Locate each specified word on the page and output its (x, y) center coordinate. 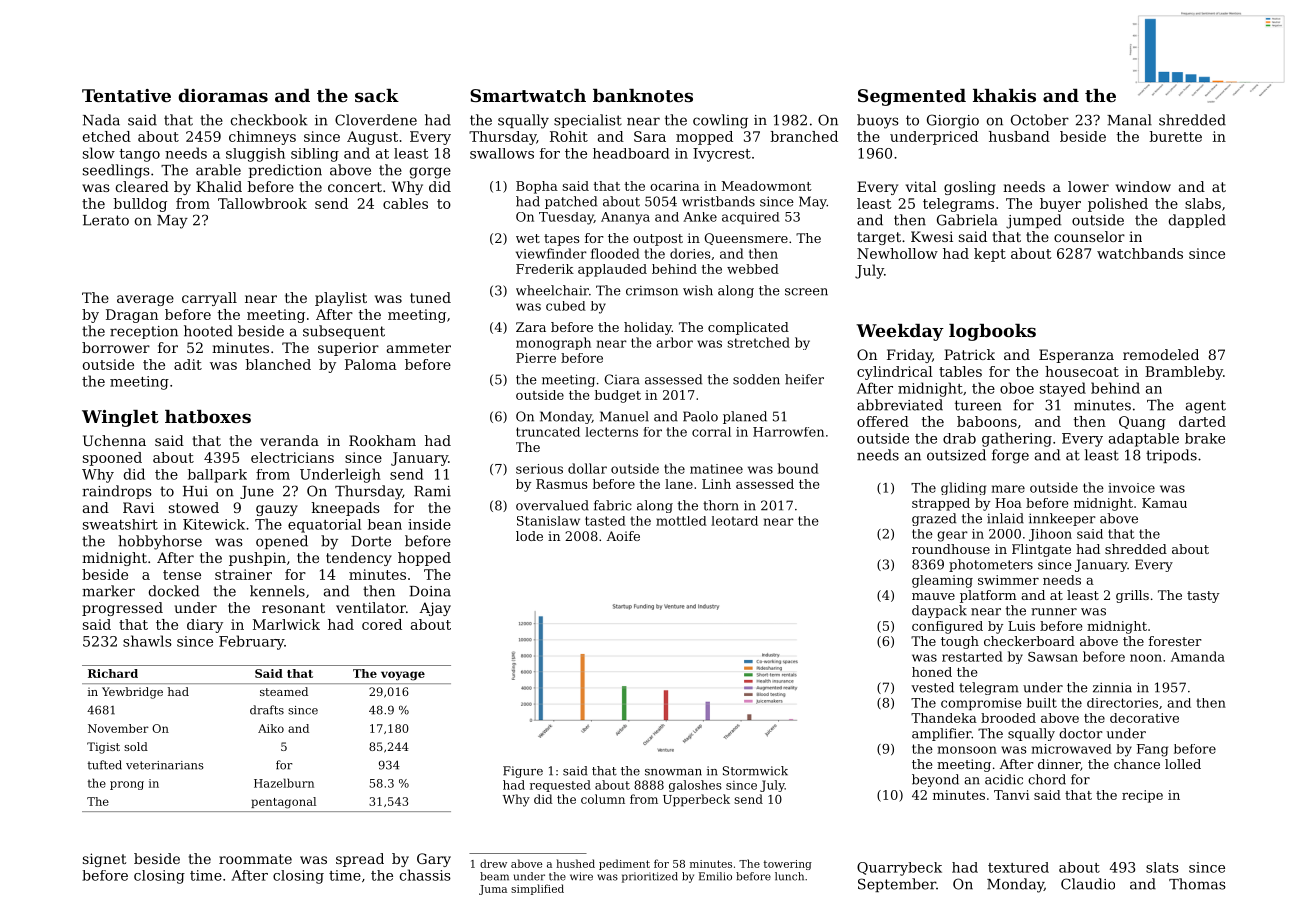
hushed (575, 863)
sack (377, 95)
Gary (434, 860)
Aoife (623, 536)
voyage (403, 676)
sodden (756, 379)
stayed (1063, 389)
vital (921, 186)
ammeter (419, 348)
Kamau (1164, 503)
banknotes (643, 95)
